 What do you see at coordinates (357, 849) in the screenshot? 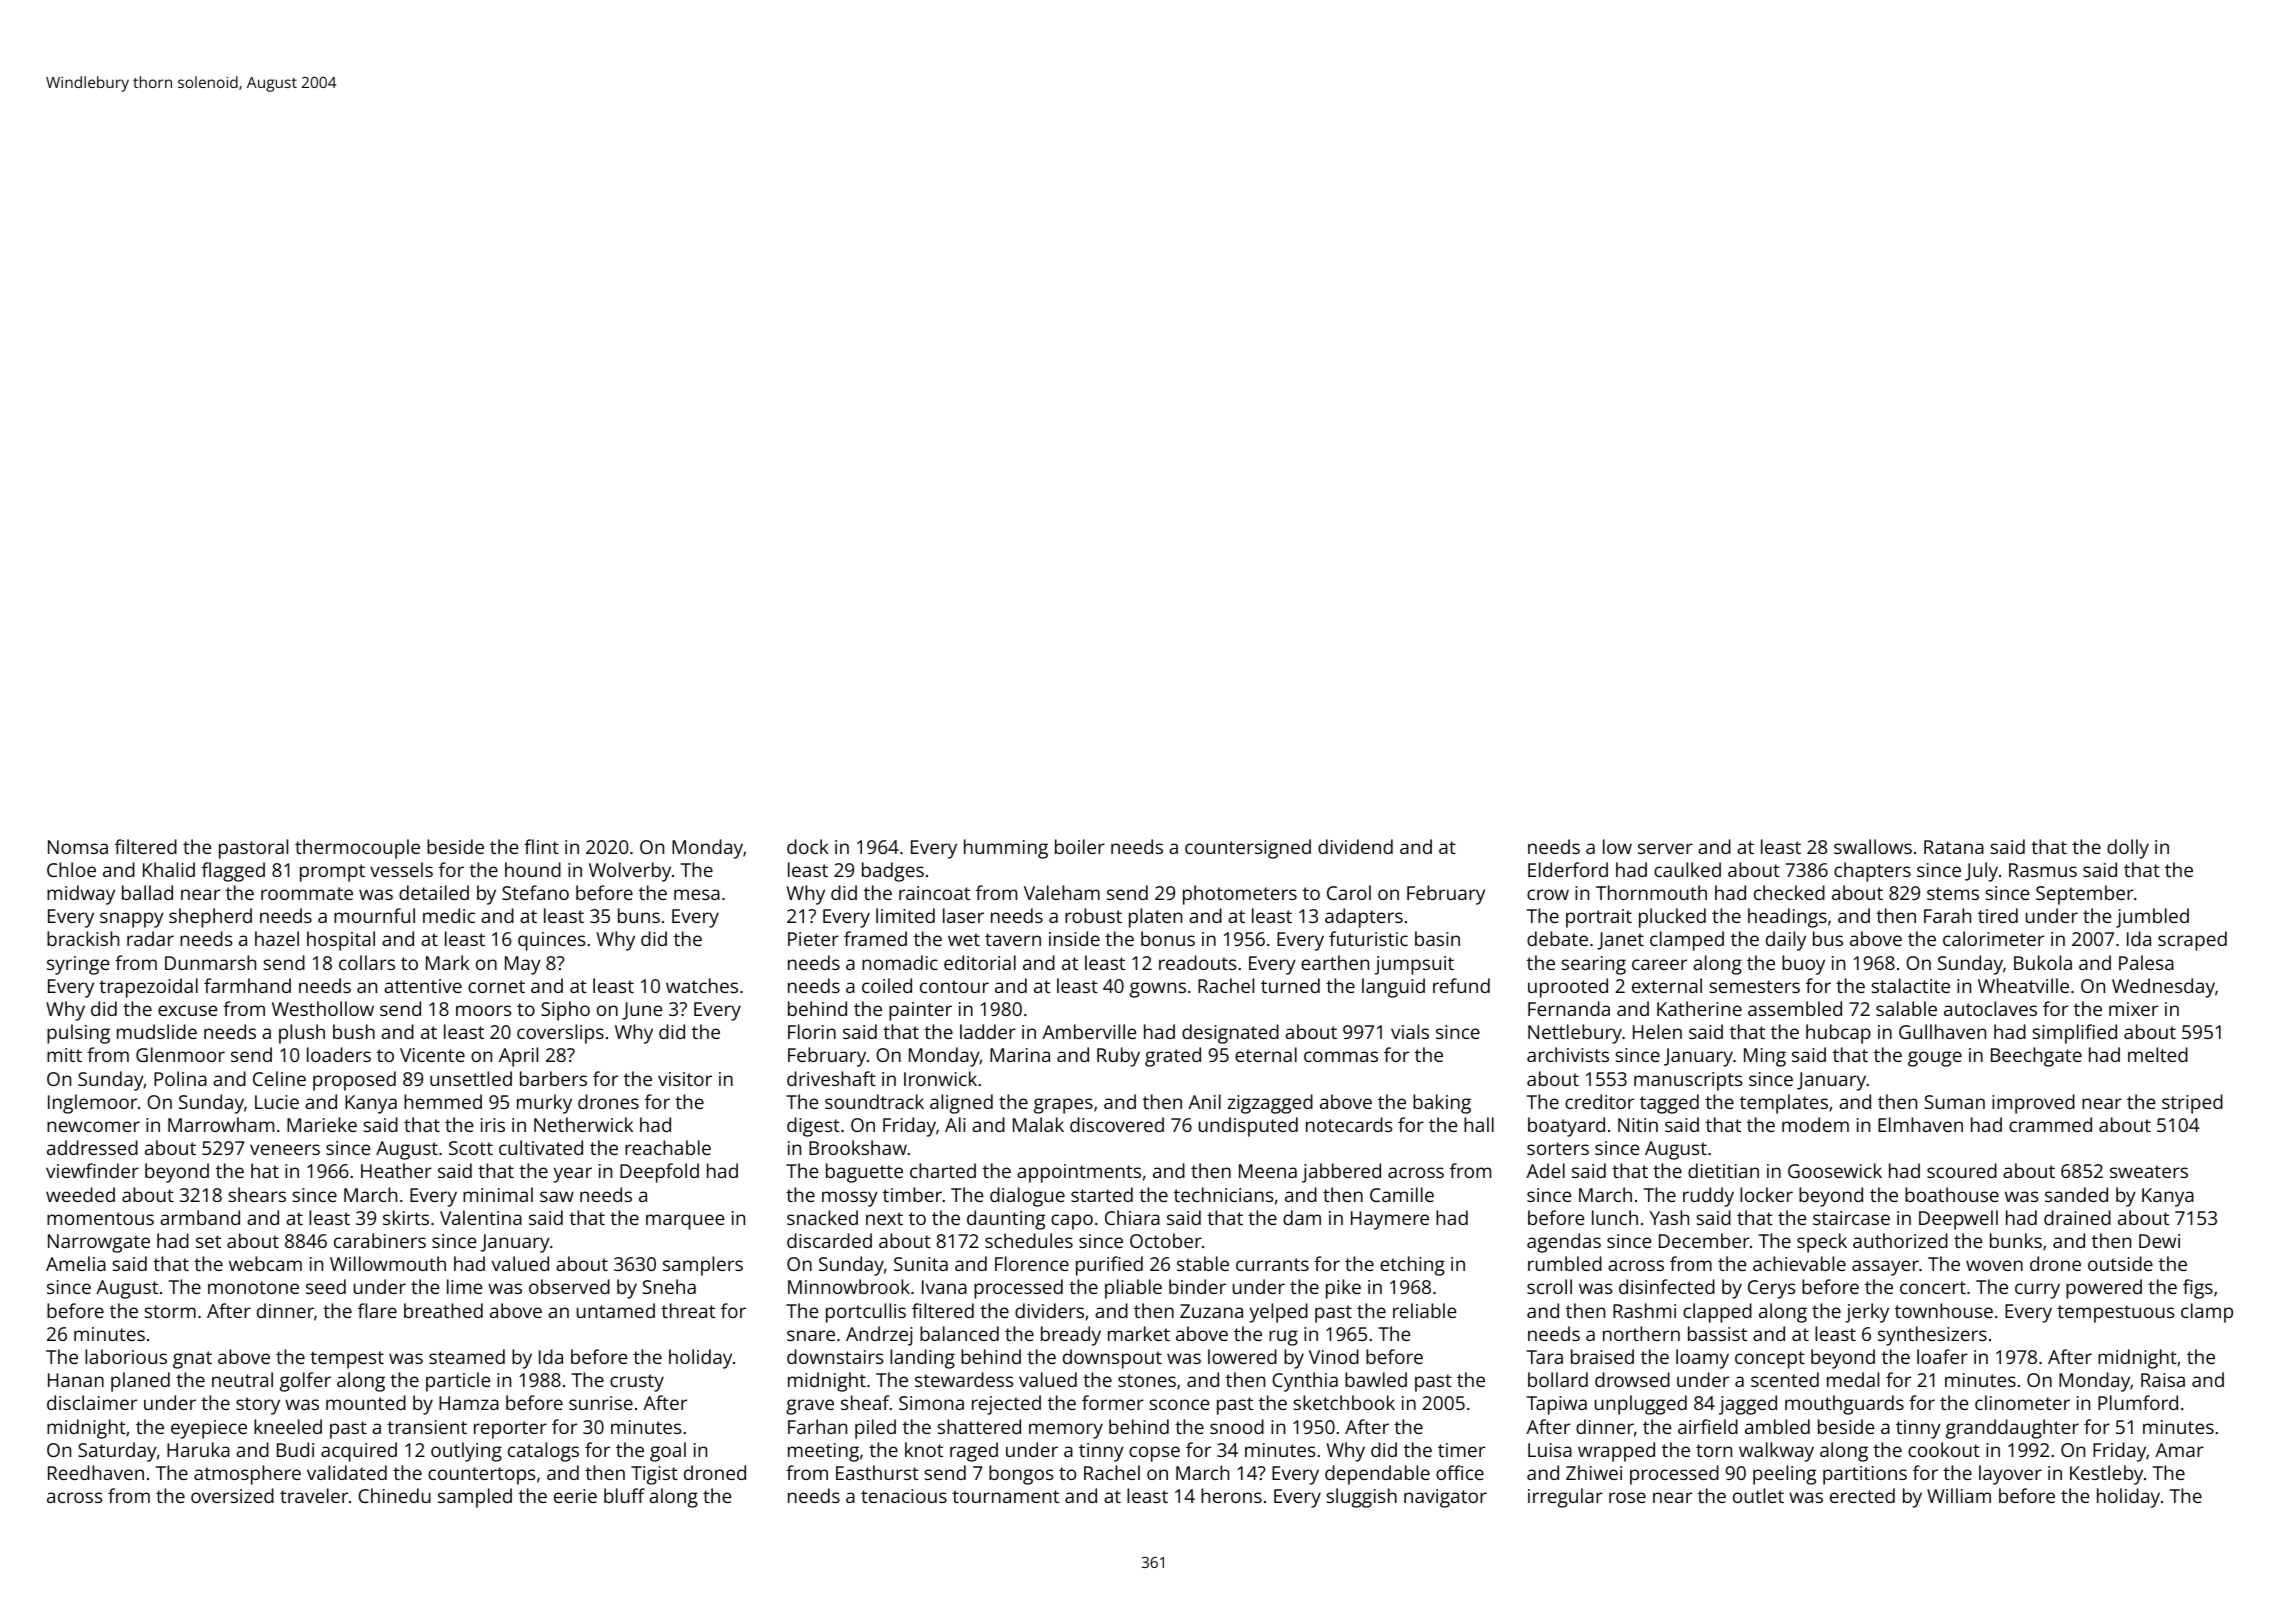
I see `thermocouple` at bounding box center [357, 849].
